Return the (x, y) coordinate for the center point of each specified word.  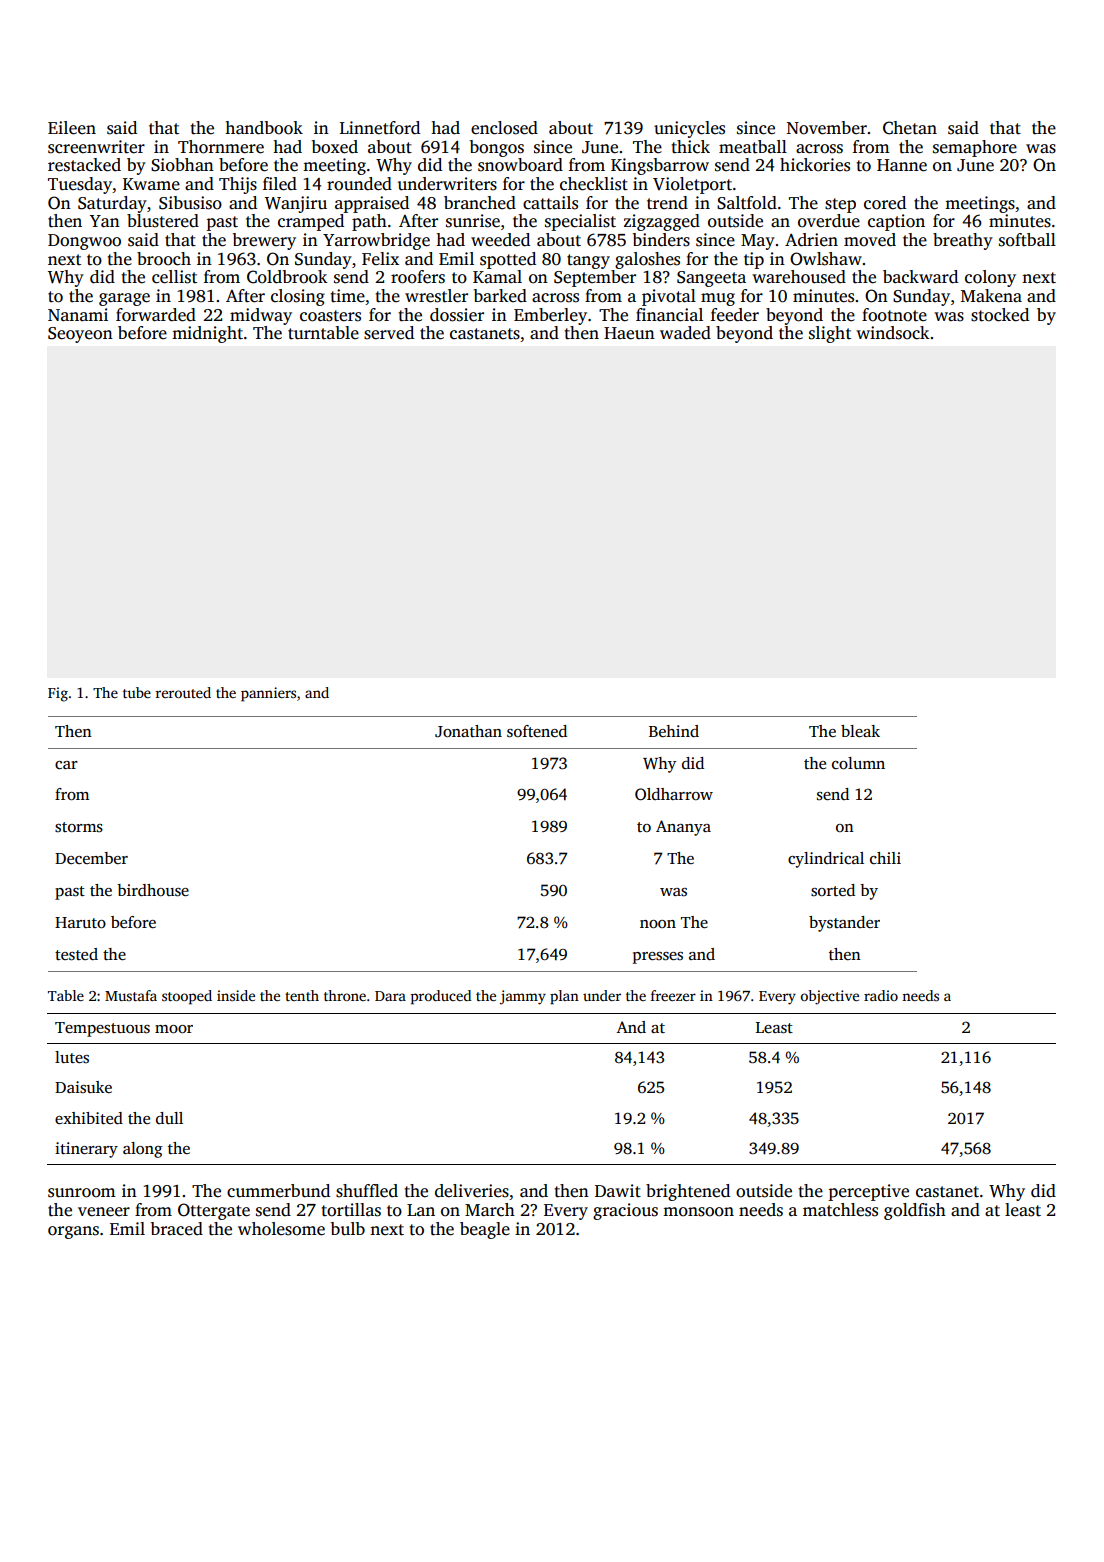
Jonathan (468, 731)
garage (124, 299)
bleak (860, 731)
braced (177, 1229)
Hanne (902, 165)
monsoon (698, 1212)
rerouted (183, 692)
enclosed (504, 128)
